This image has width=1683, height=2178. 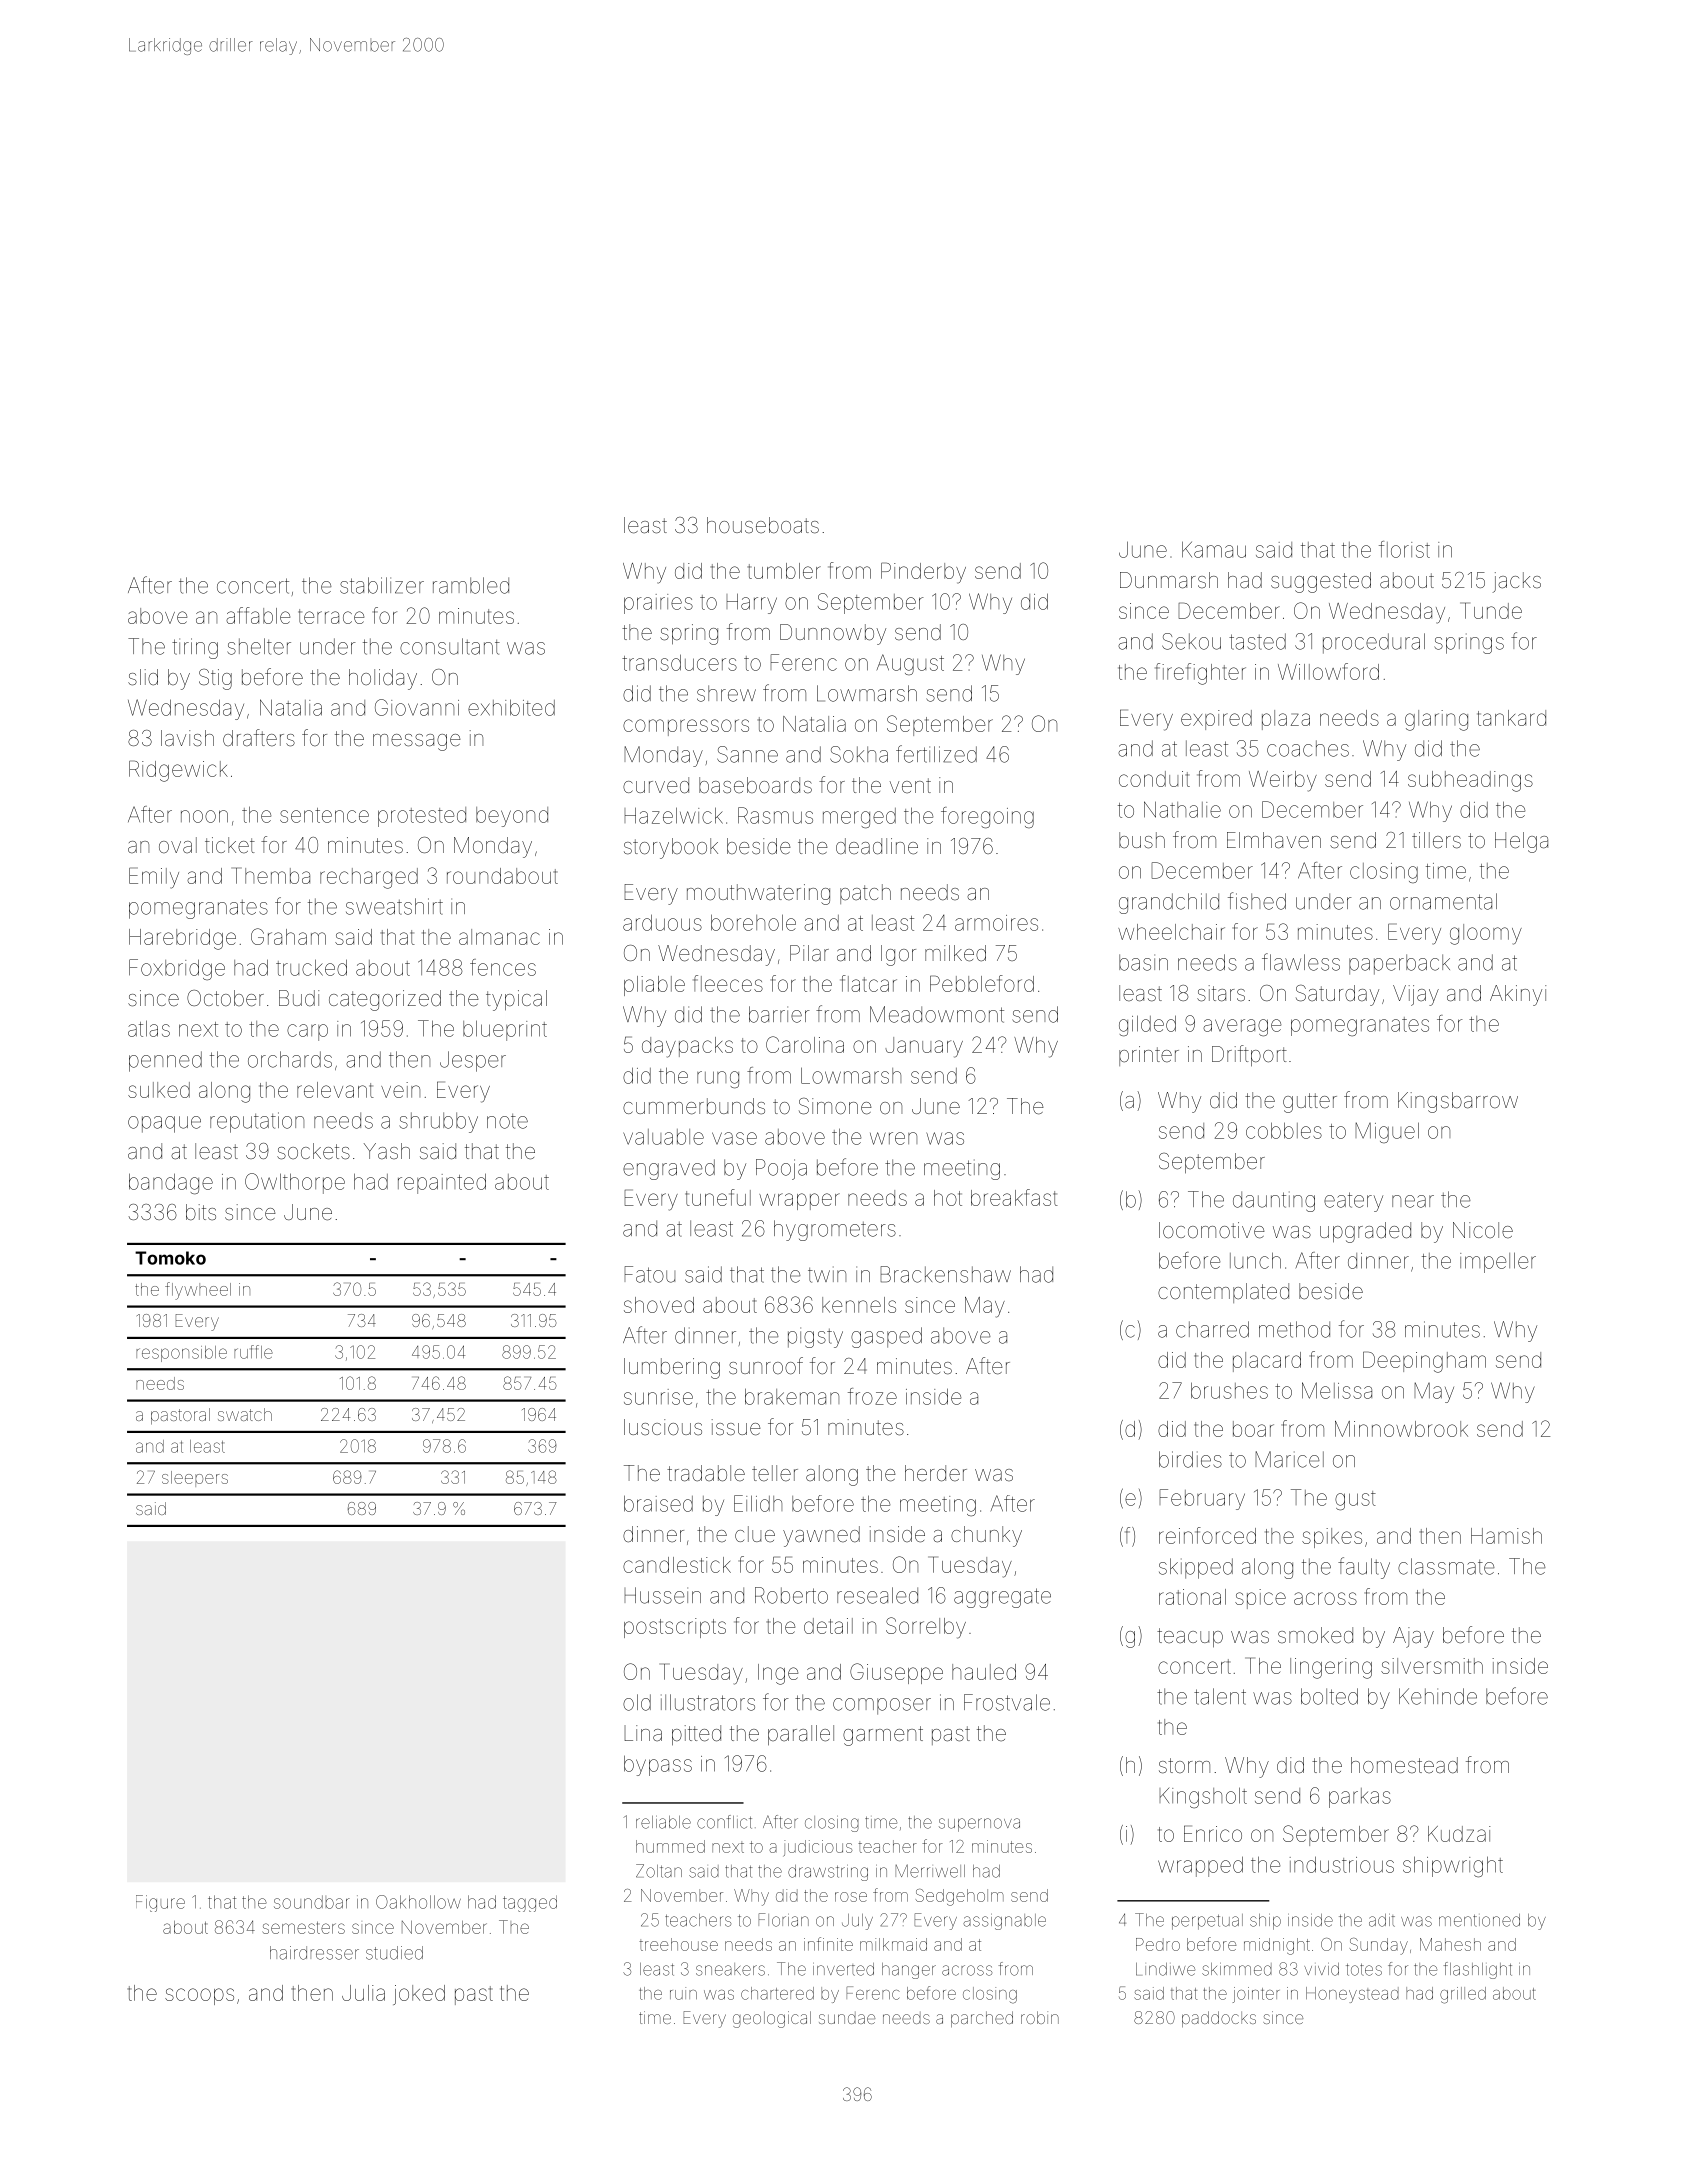 What do you see at coordinates (1200, 1866) in the image?
I see `wrapped` at bounding box center [1200, 1866].
